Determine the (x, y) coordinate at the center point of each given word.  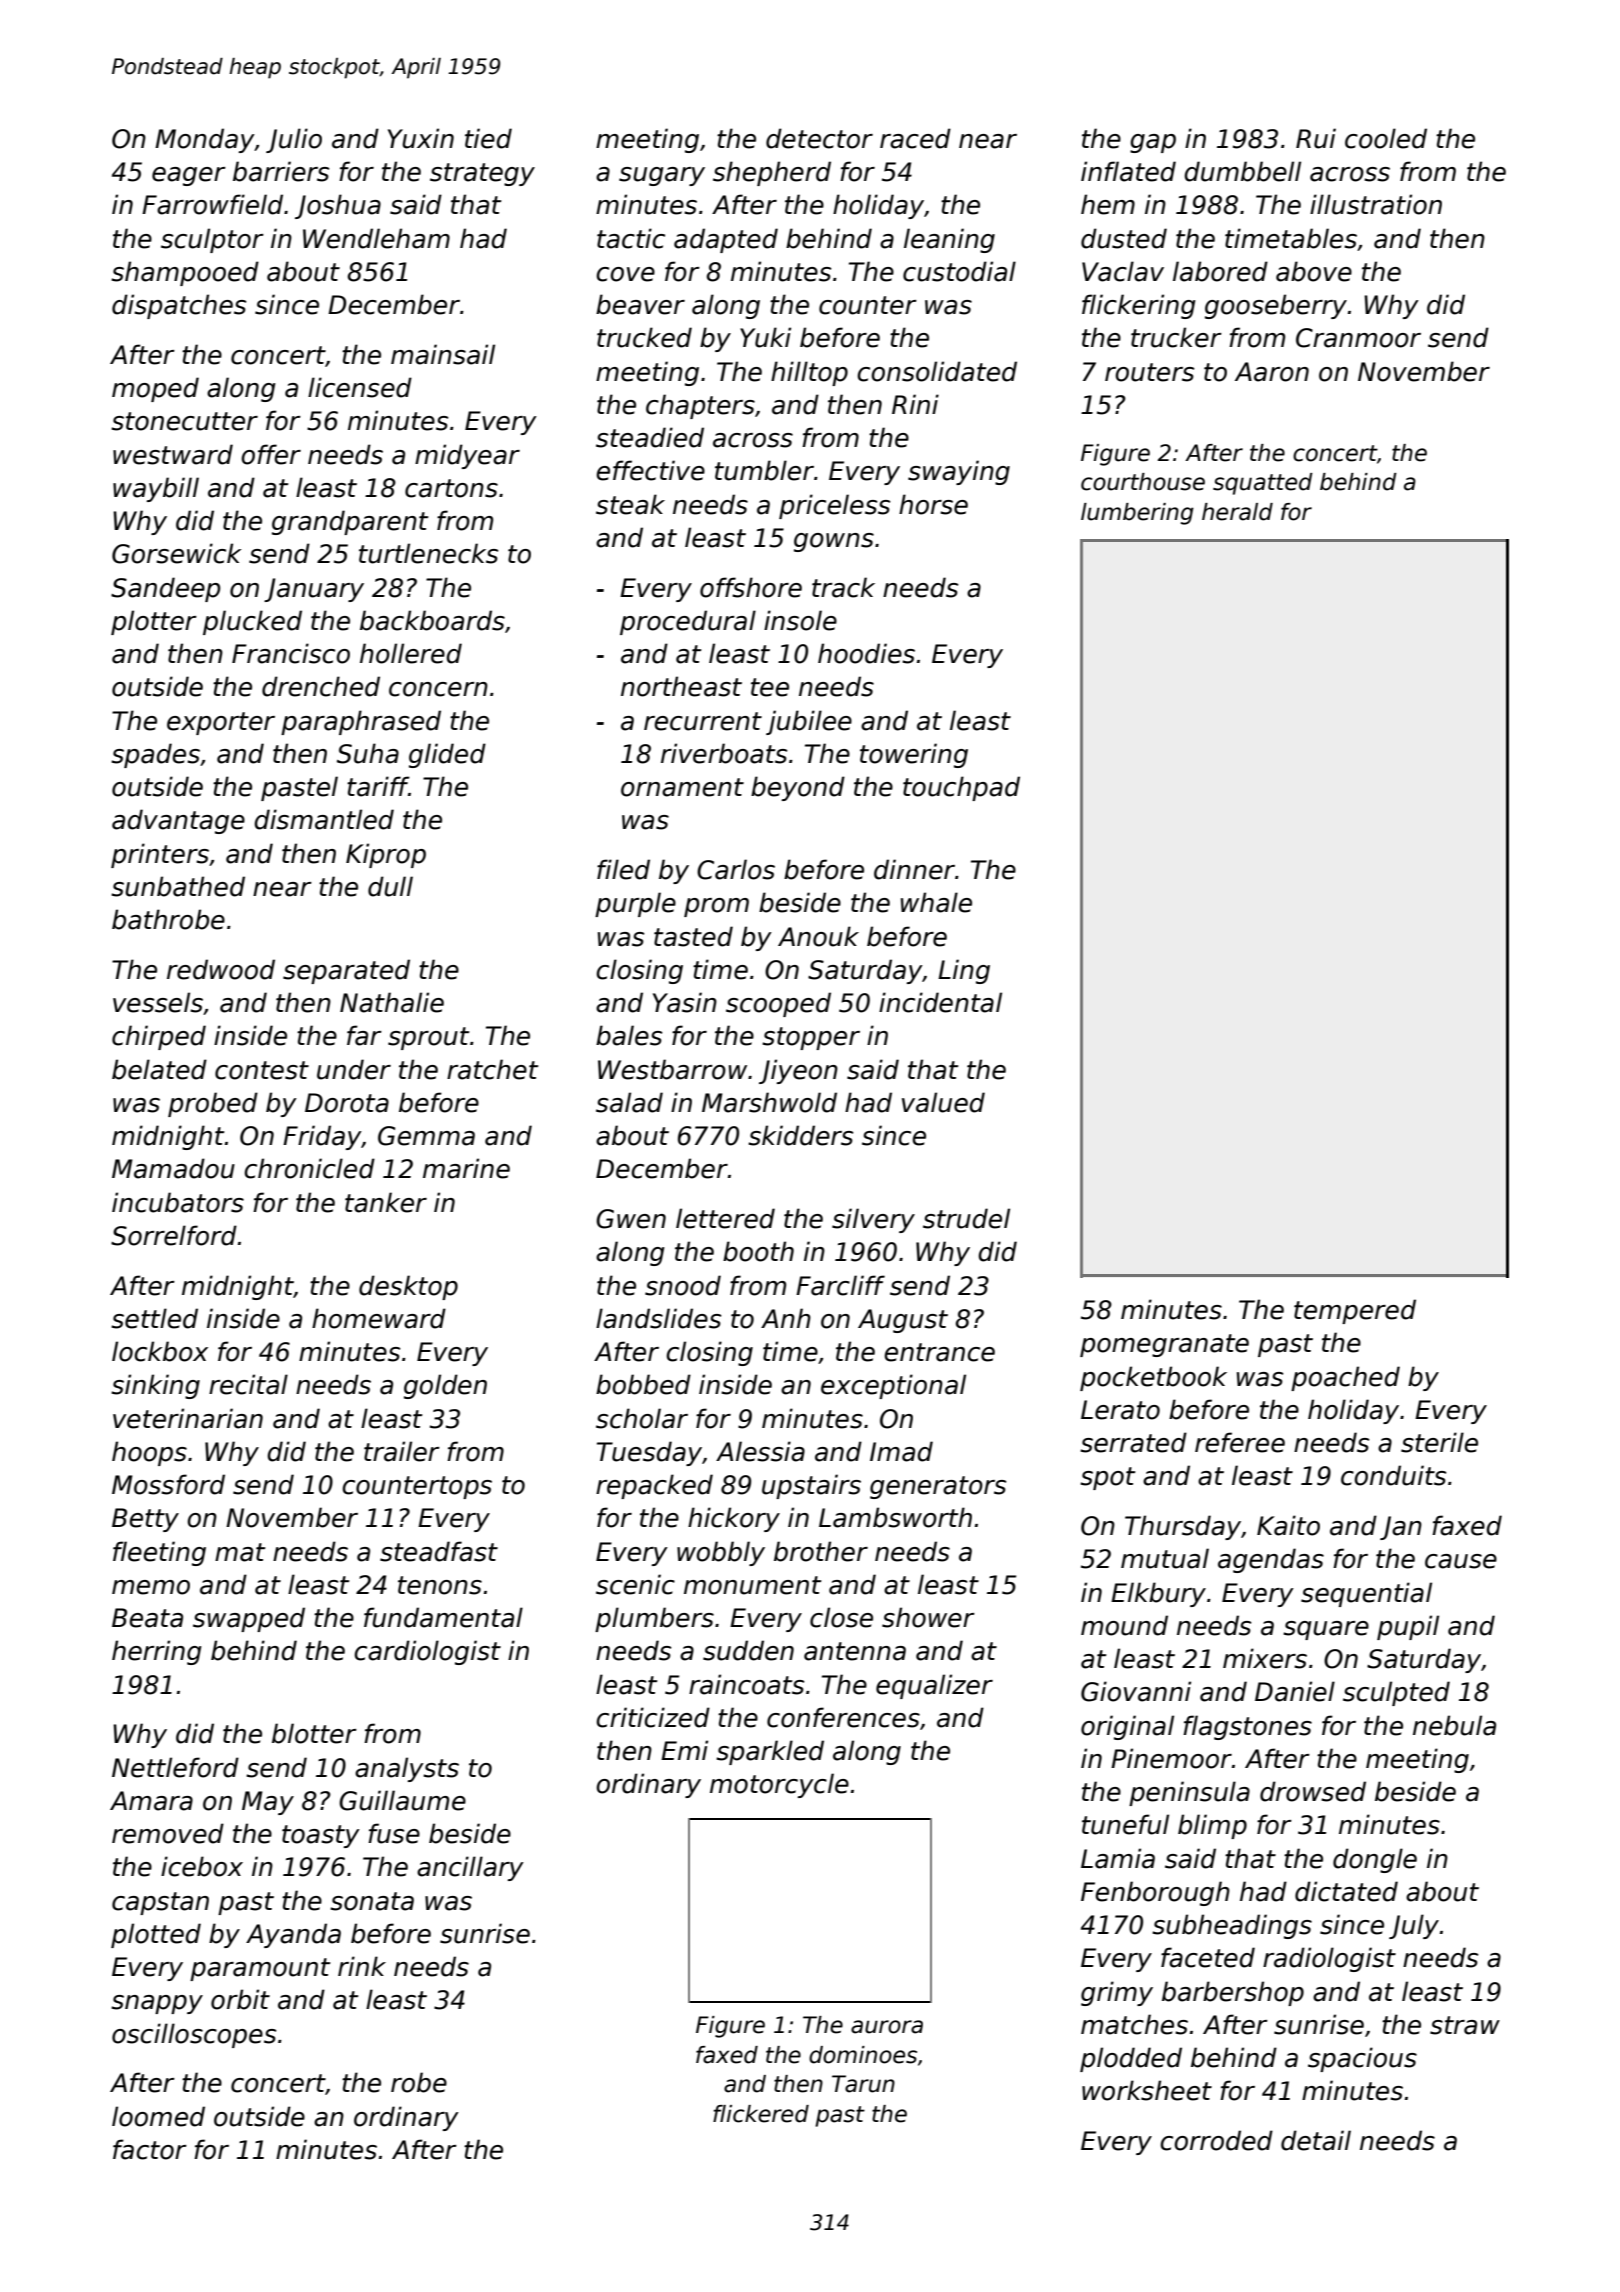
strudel (966, 1218)
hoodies (866, 653)
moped (155, 389)
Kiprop (386, 855)
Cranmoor (1358, 338)
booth (758, 1251)
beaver (640, 304)
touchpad (961, 788)
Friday (322, 1137)
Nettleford (175, 1767)
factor (150, 2149)
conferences (843, 1717)
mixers (1265, 1658)
